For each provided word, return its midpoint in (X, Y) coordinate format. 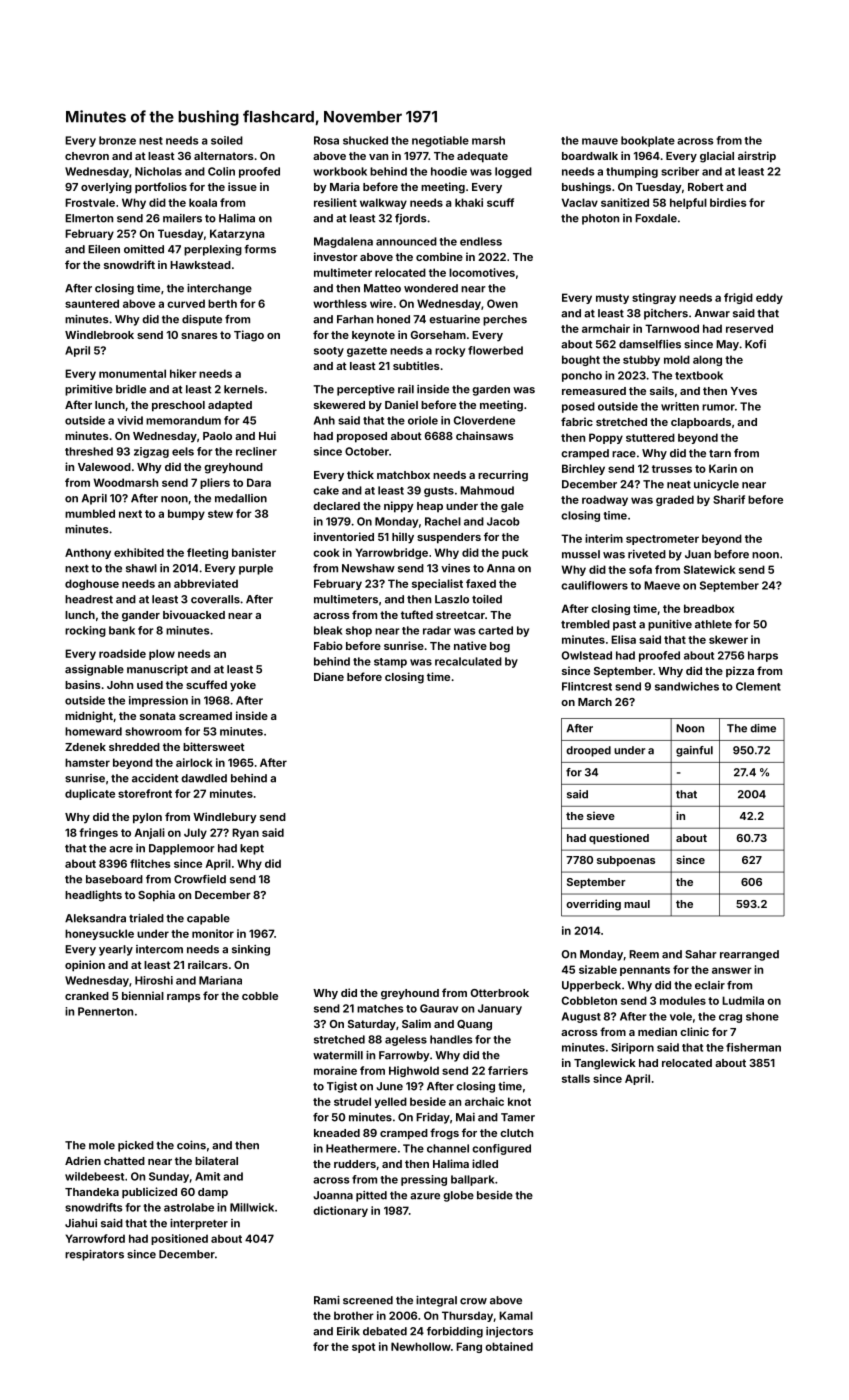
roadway (605, 500)
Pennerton (105, 1011)
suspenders (449, 538)
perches (505, 320)
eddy (769, 298)
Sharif (729, 499)
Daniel (401, 404)
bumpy (186, 514)
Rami (327, 1300)
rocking (85, 631)
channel (448, 1148)
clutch (516, 1133)
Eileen (104, 249)
